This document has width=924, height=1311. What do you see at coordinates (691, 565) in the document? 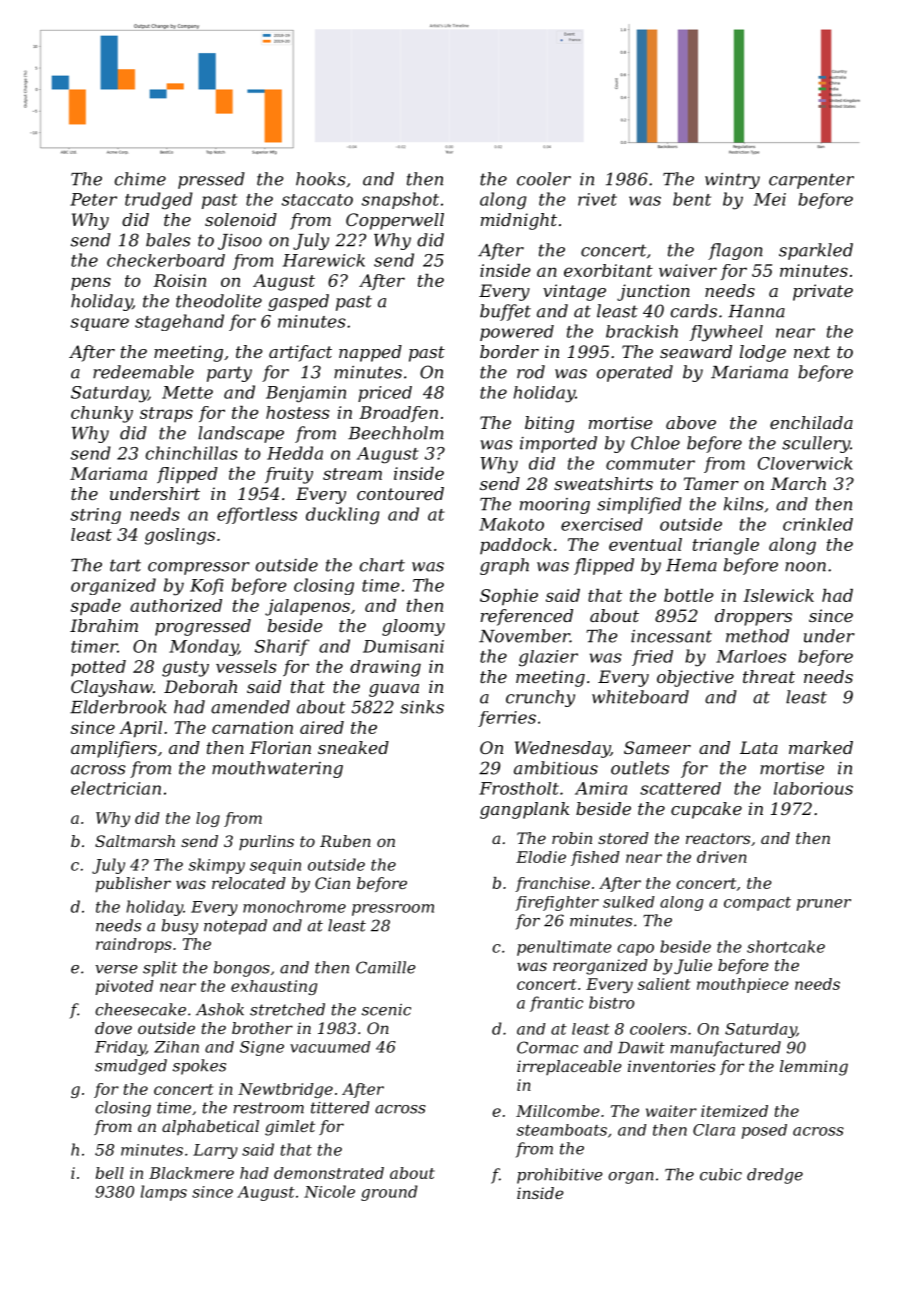
I see `Hema` at bounding box center [691, 565].
